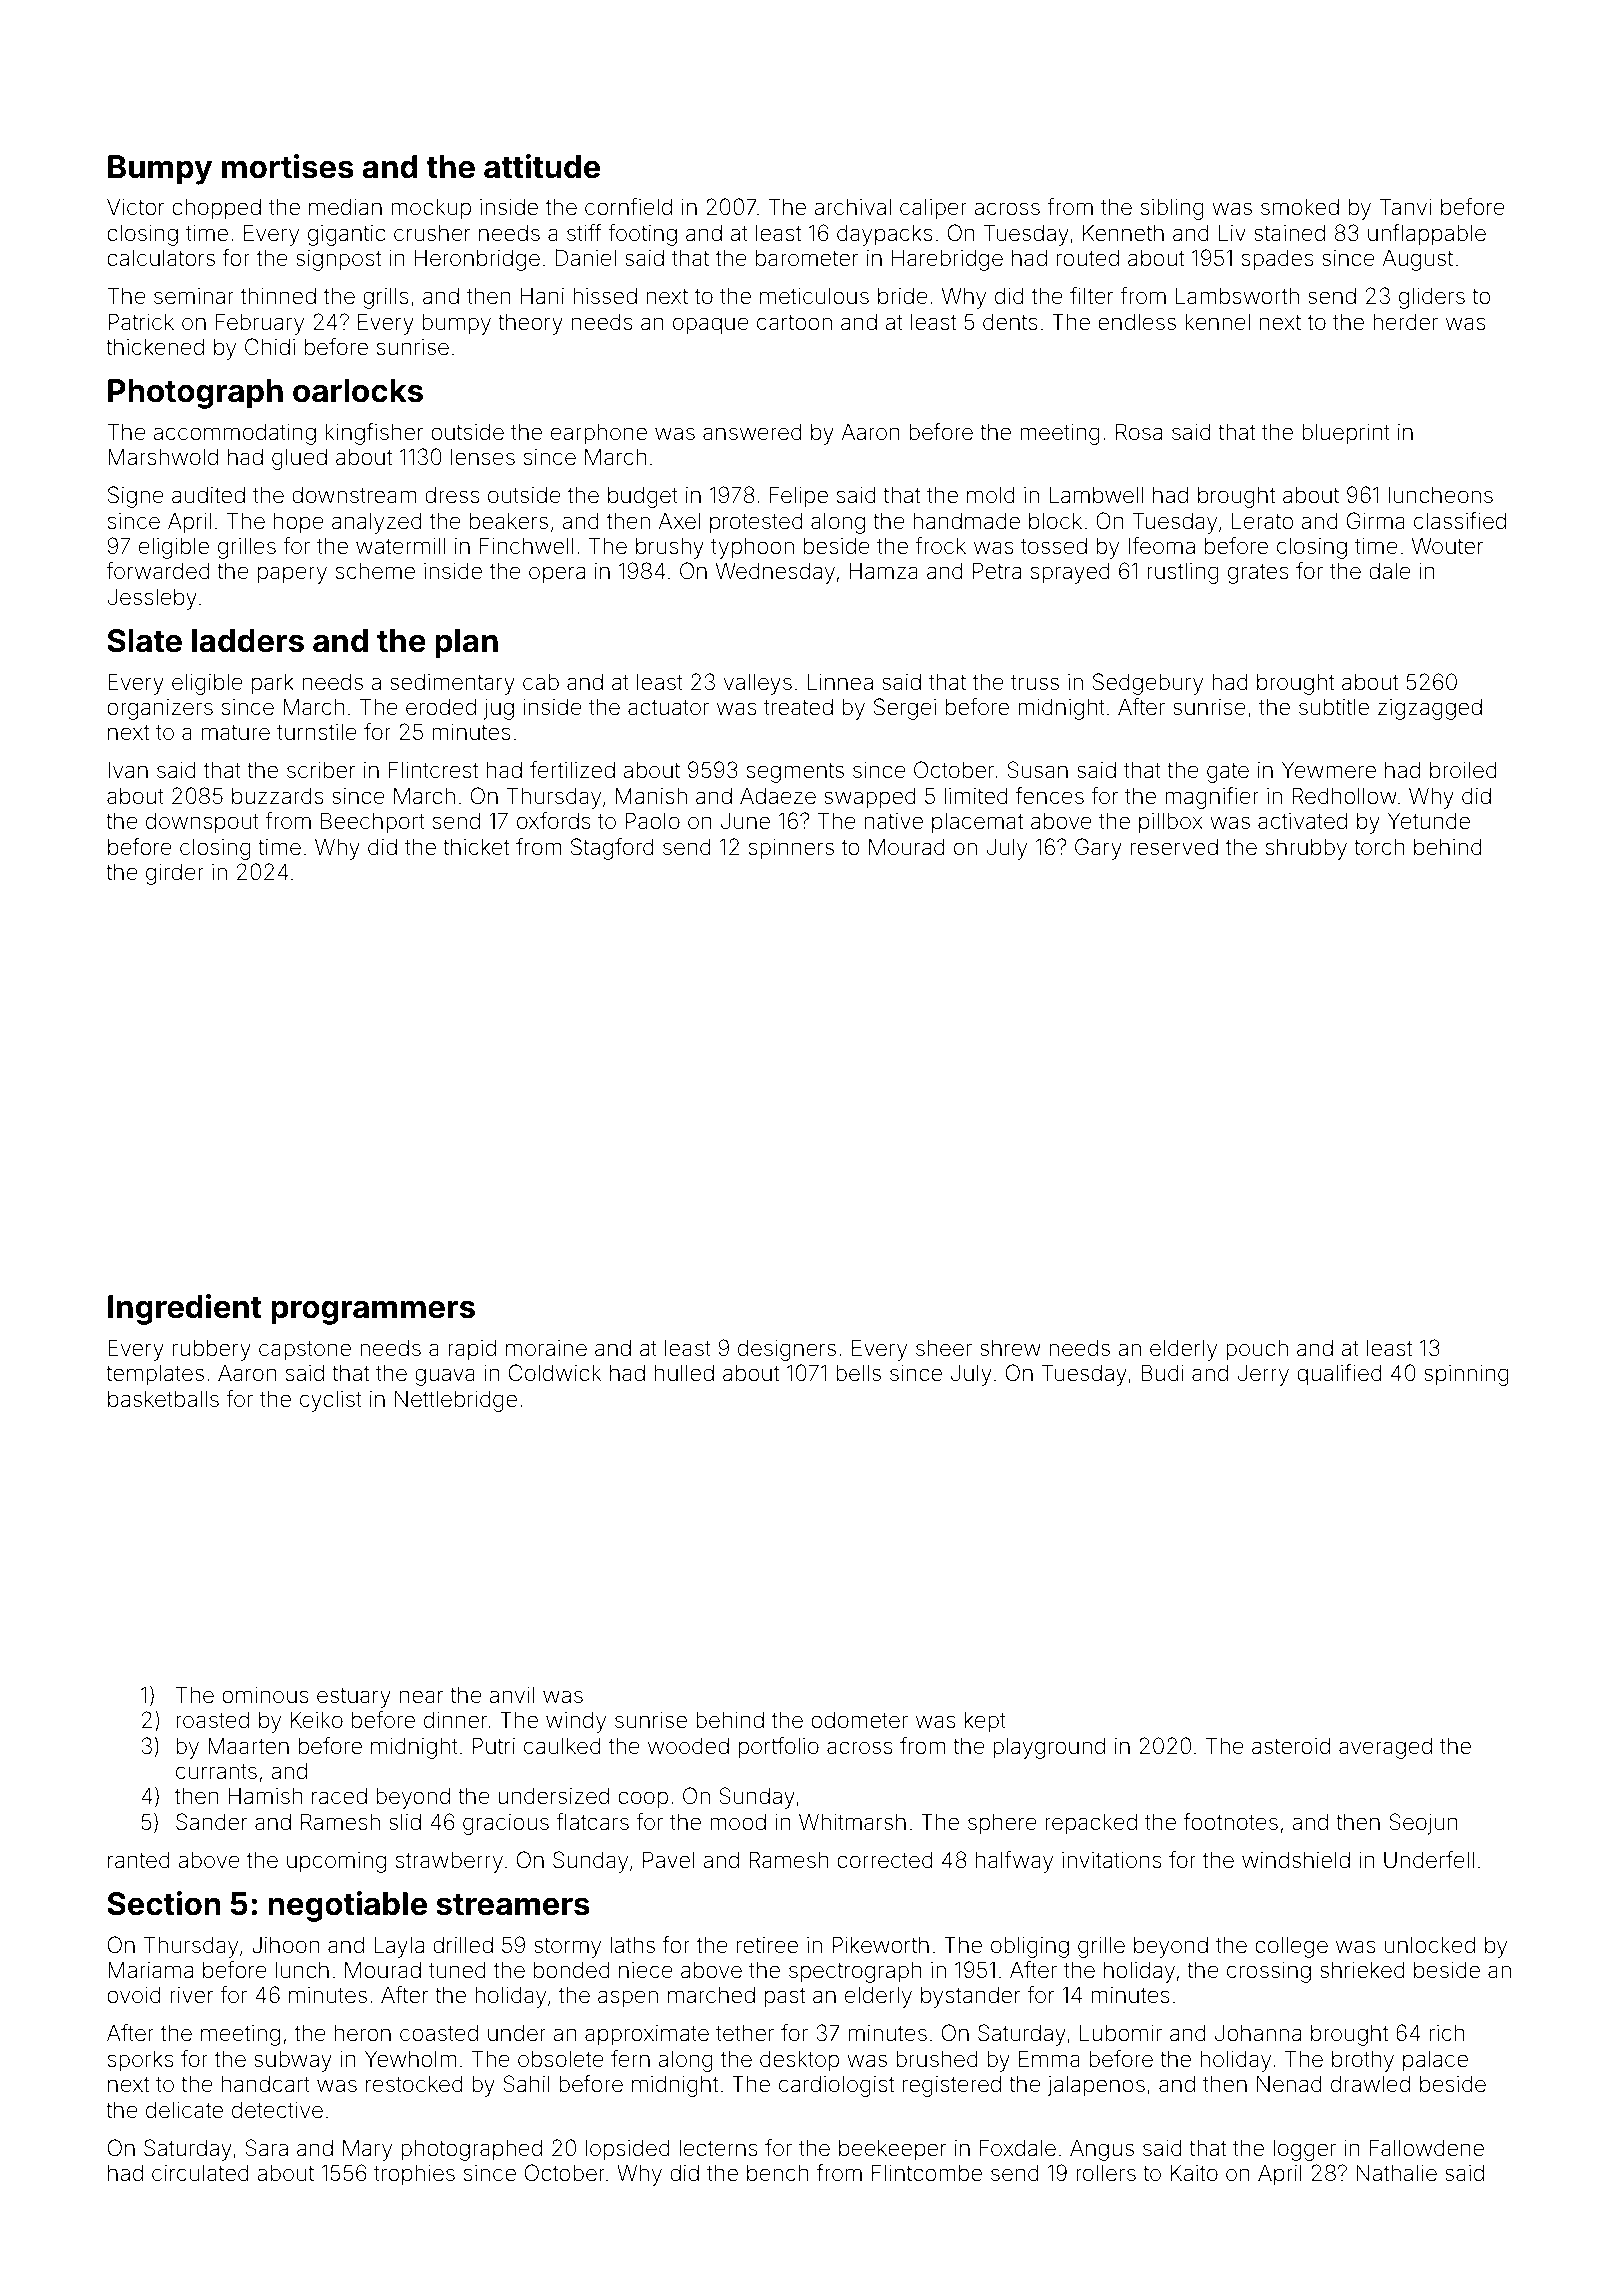 This page has height=2292, width=1620. Describe the element at coordinates (373, 1312) in the page. I see `programmers` at that location.
